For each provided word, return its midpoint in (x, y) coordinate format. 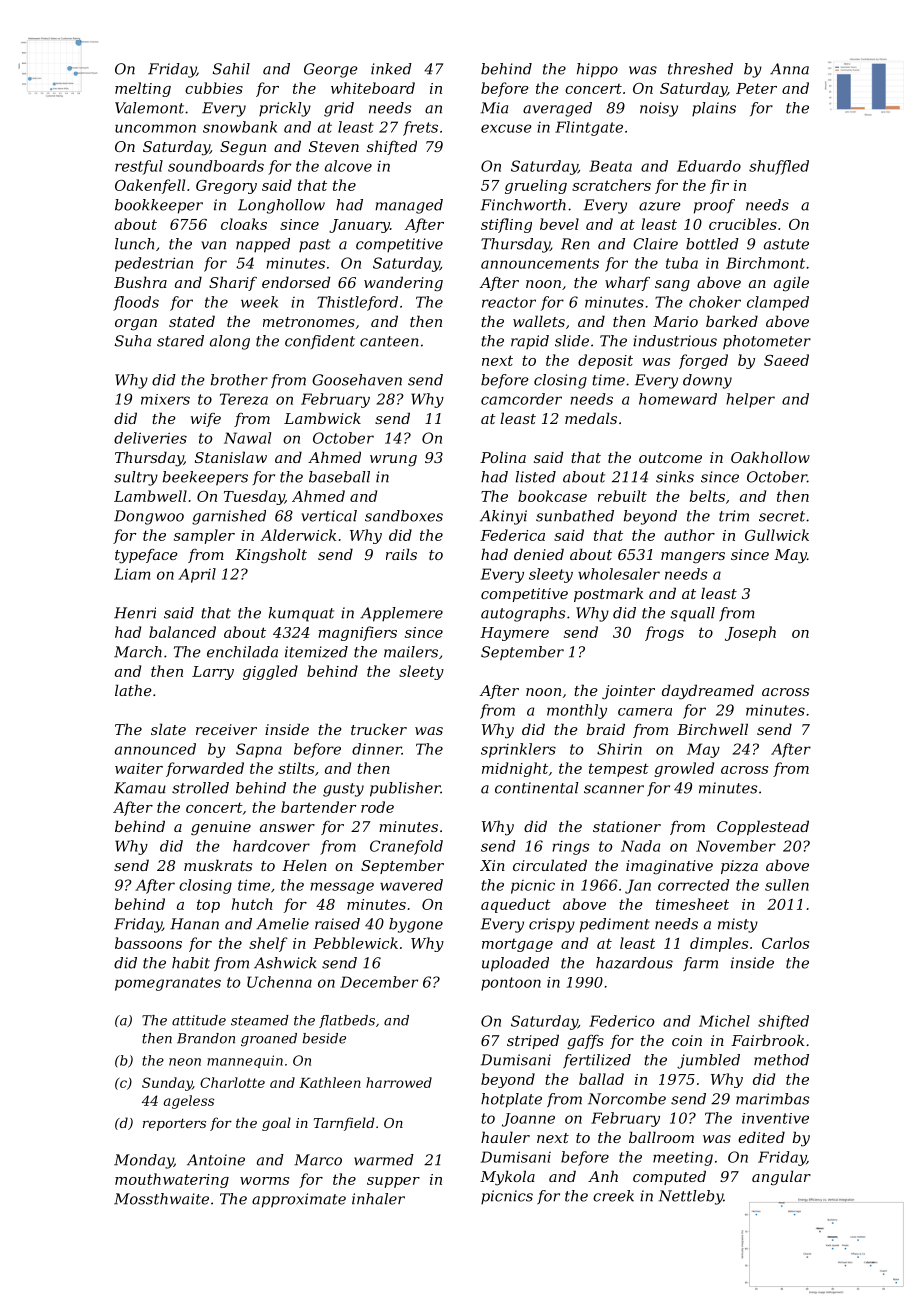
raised (337, 924)
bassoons (148, 943)
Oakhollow (770, 457)
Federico (621, 1021)
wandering (403, 283)
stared (180, 341)
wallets (539, 321)
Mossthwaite (161, 1199)
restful (139, 167)
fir (719, 186)
